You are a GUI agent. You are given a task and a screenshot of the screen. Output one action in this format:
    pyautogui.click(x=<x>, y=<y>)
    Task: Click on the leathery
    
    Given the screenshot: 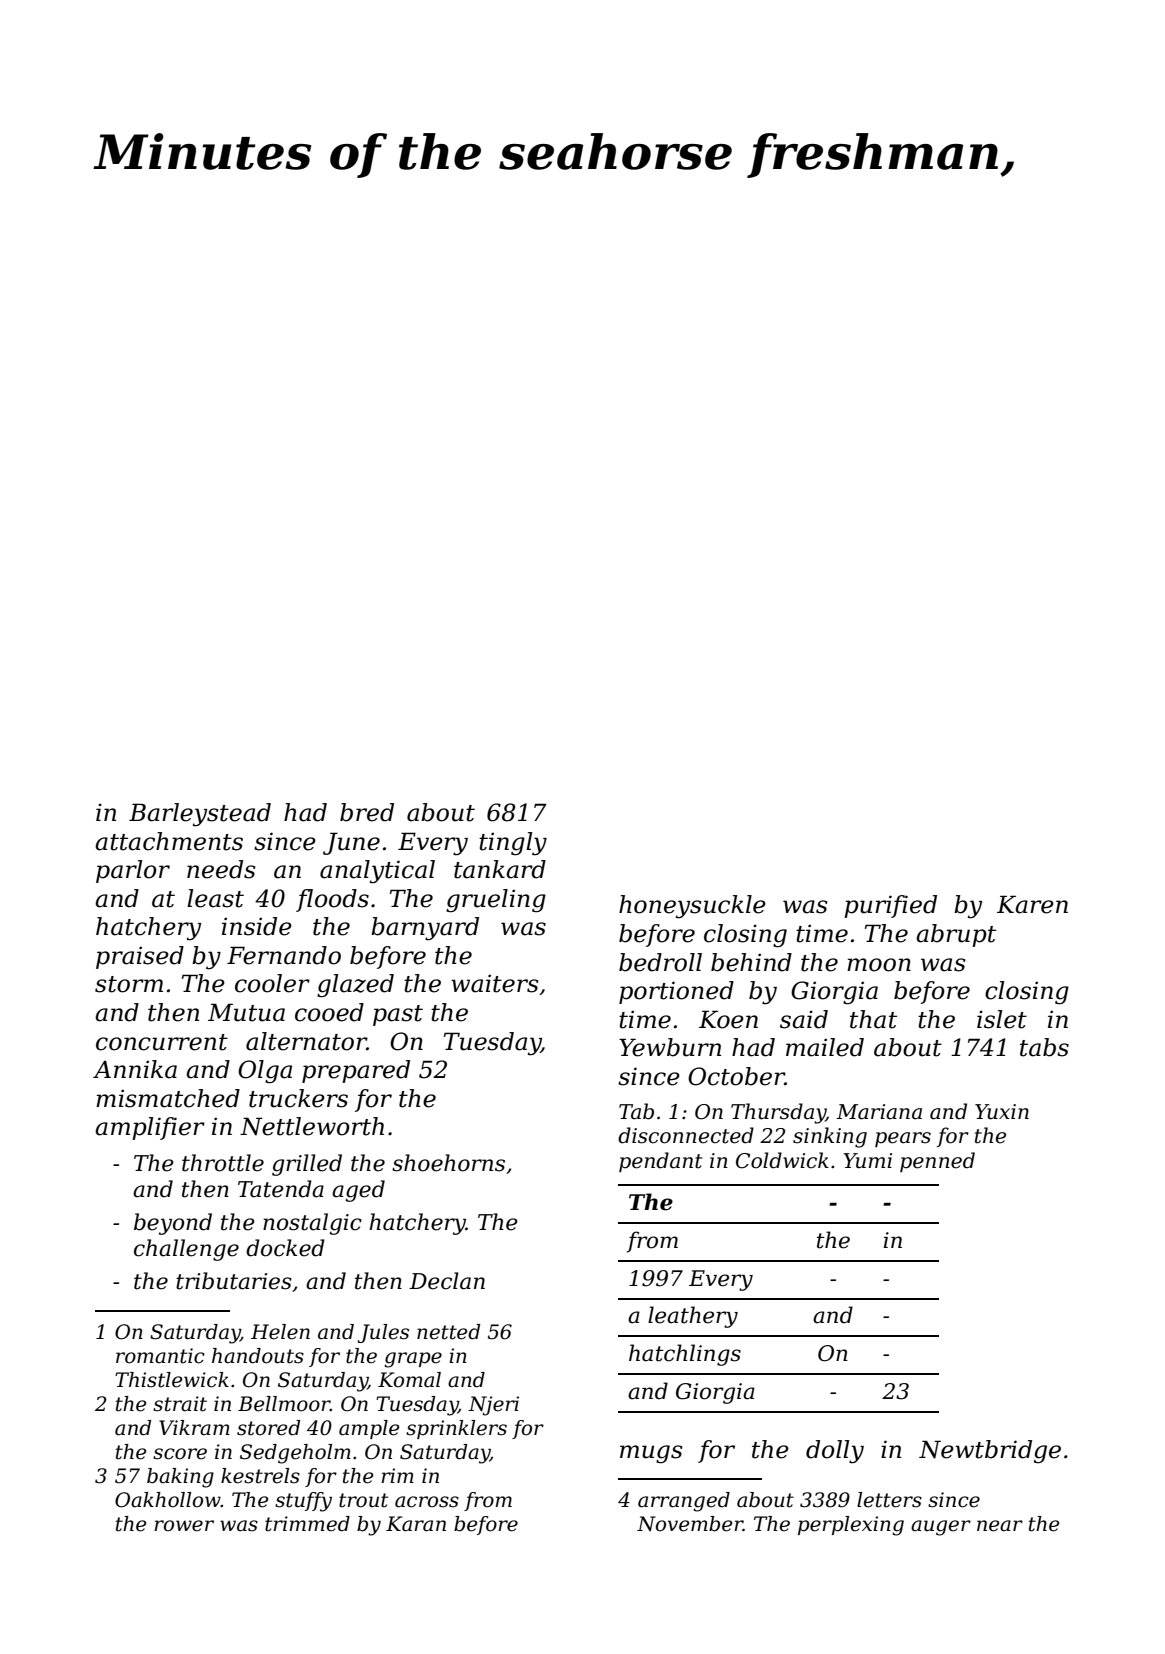 What is the action you would take?
    pyautogui.click(x=693, y=1317)
